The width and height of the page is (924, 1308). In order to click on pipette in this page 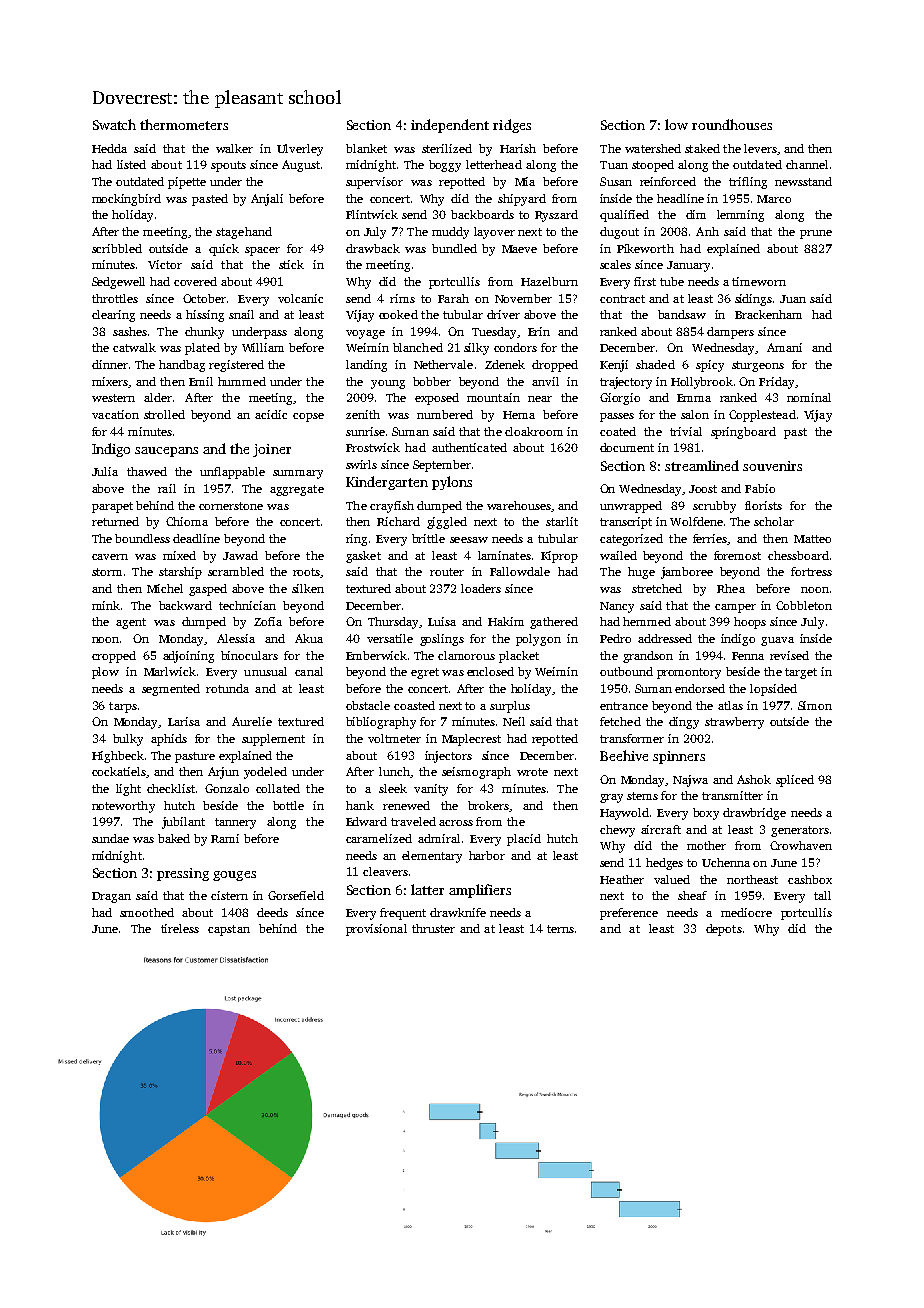, I will do `click(187, 183)`.
